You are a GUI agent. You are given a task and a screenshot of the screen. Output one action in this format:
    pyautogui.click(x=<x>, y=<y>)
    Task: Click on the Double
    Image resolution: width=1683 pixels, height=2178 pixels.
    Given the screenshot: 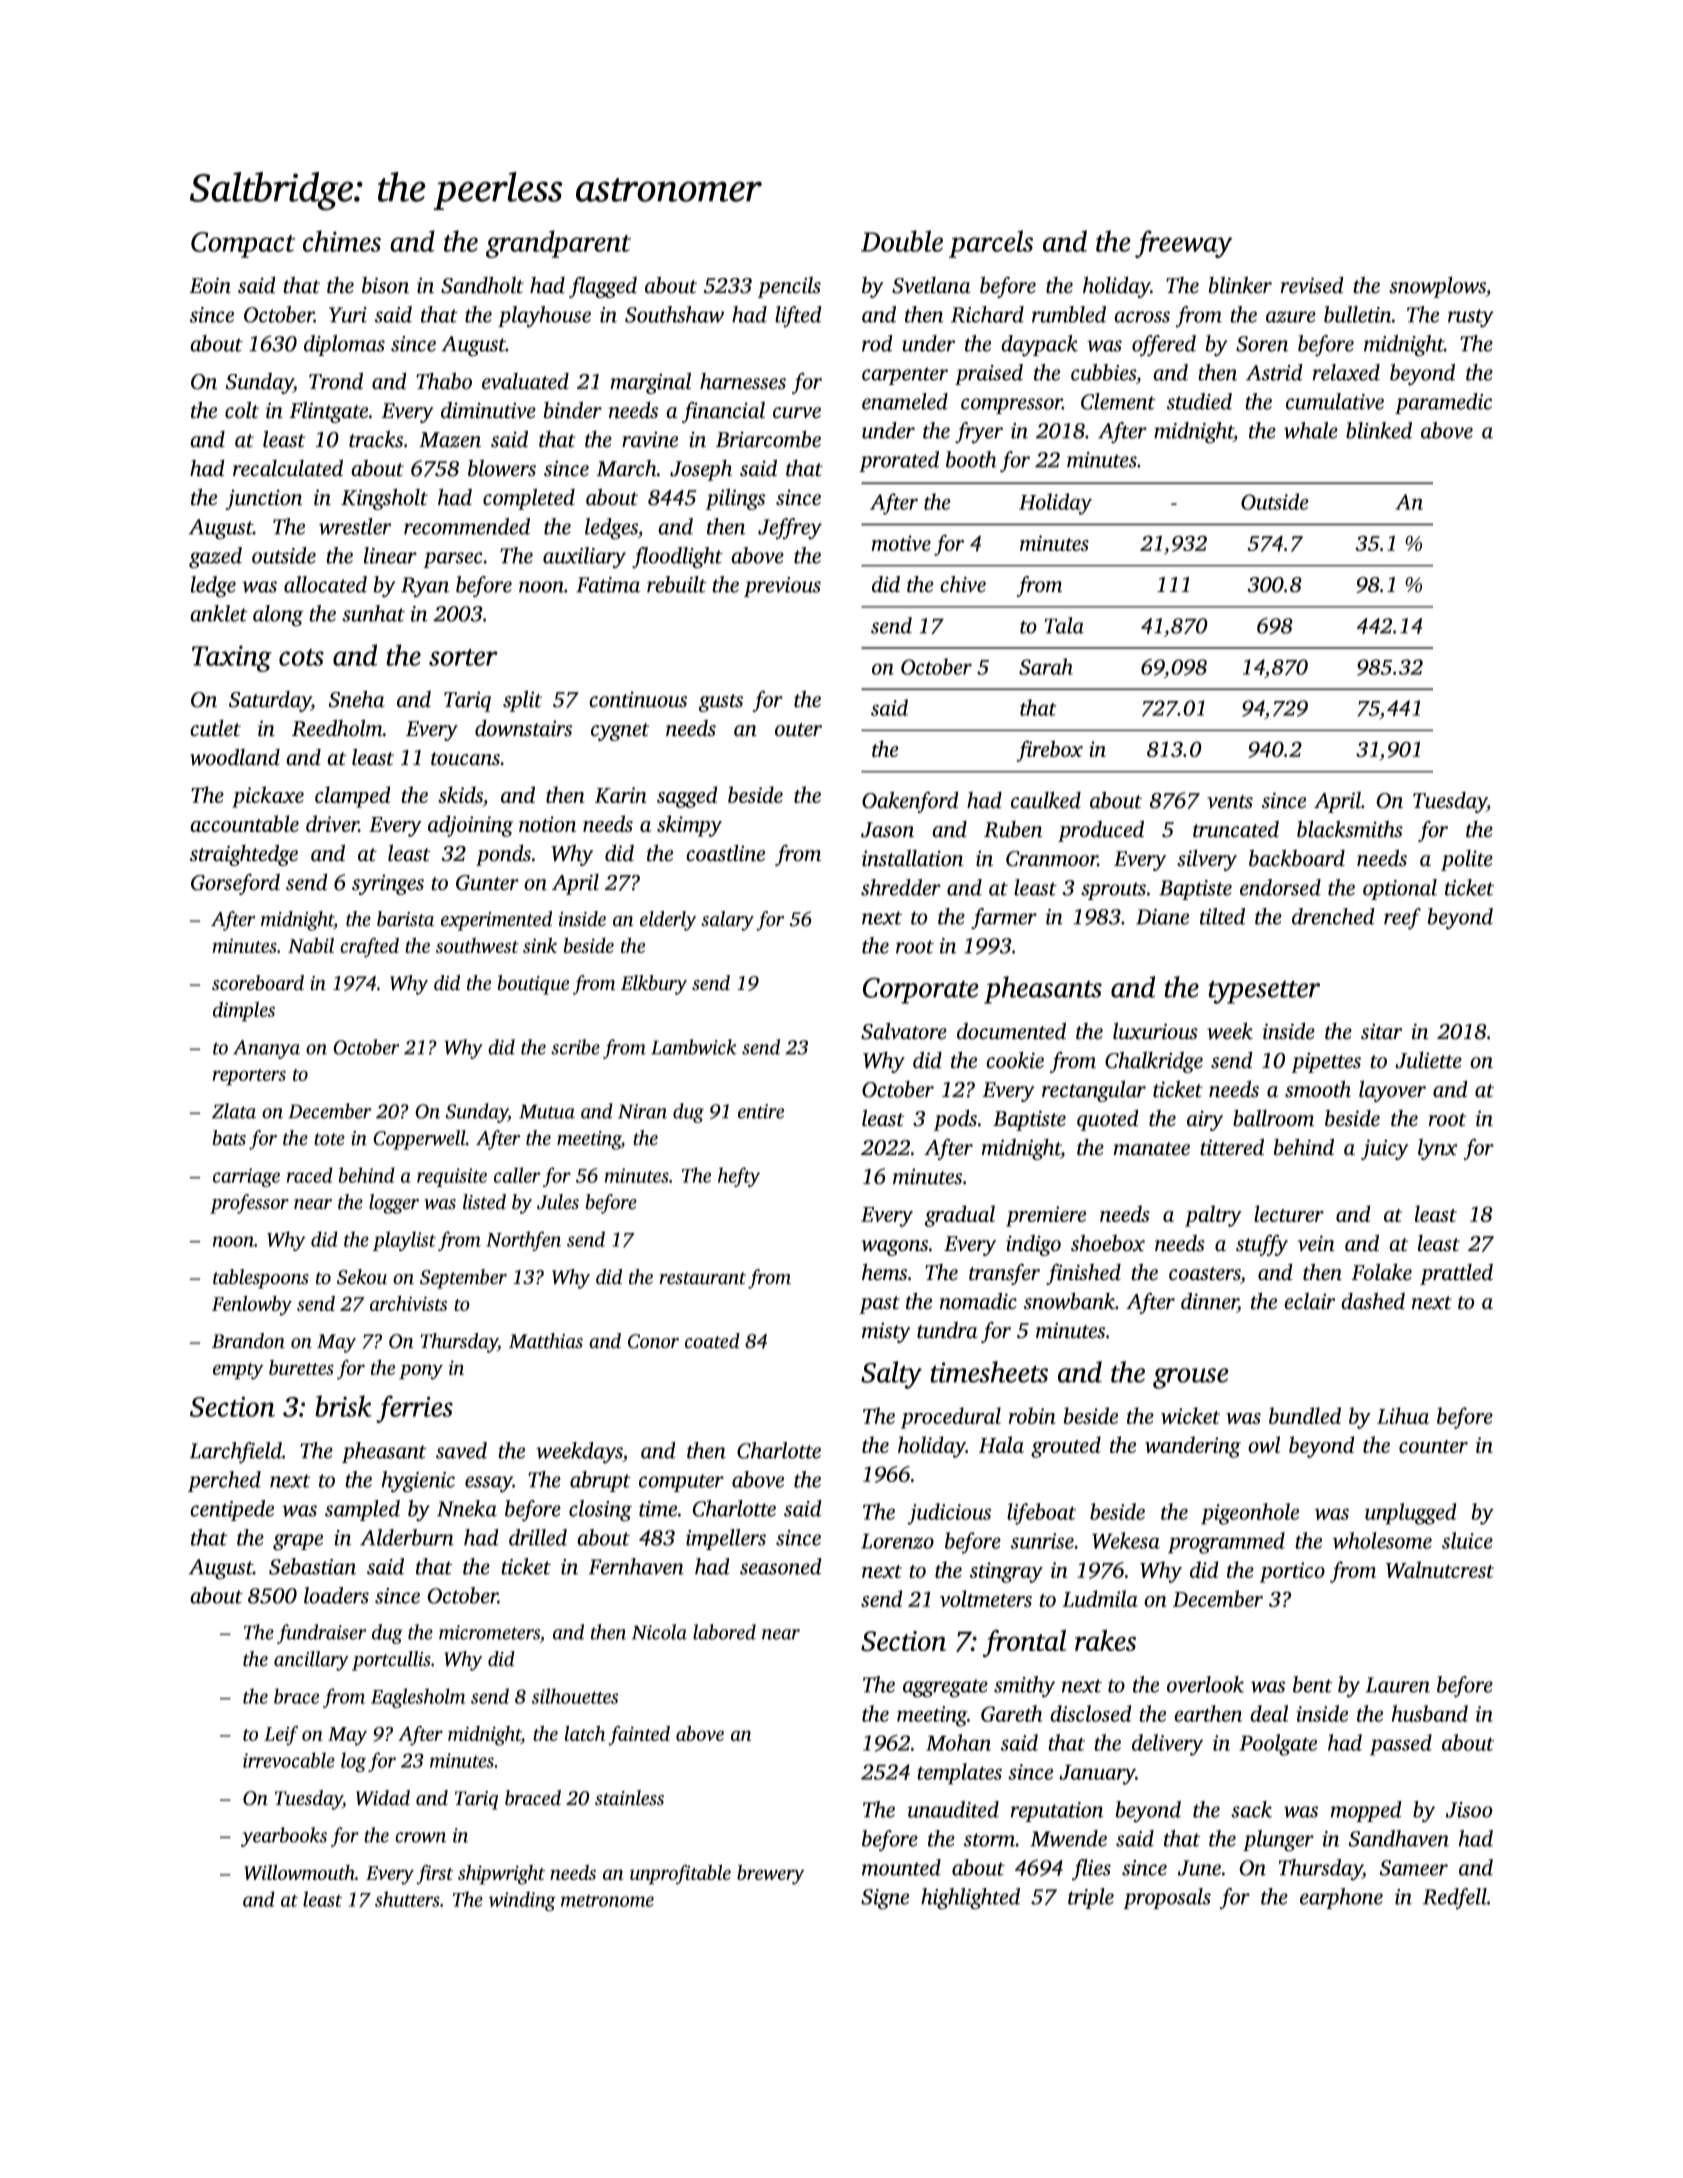 What is the action you would take?
    pyautogui.click(x=902, y=241)
